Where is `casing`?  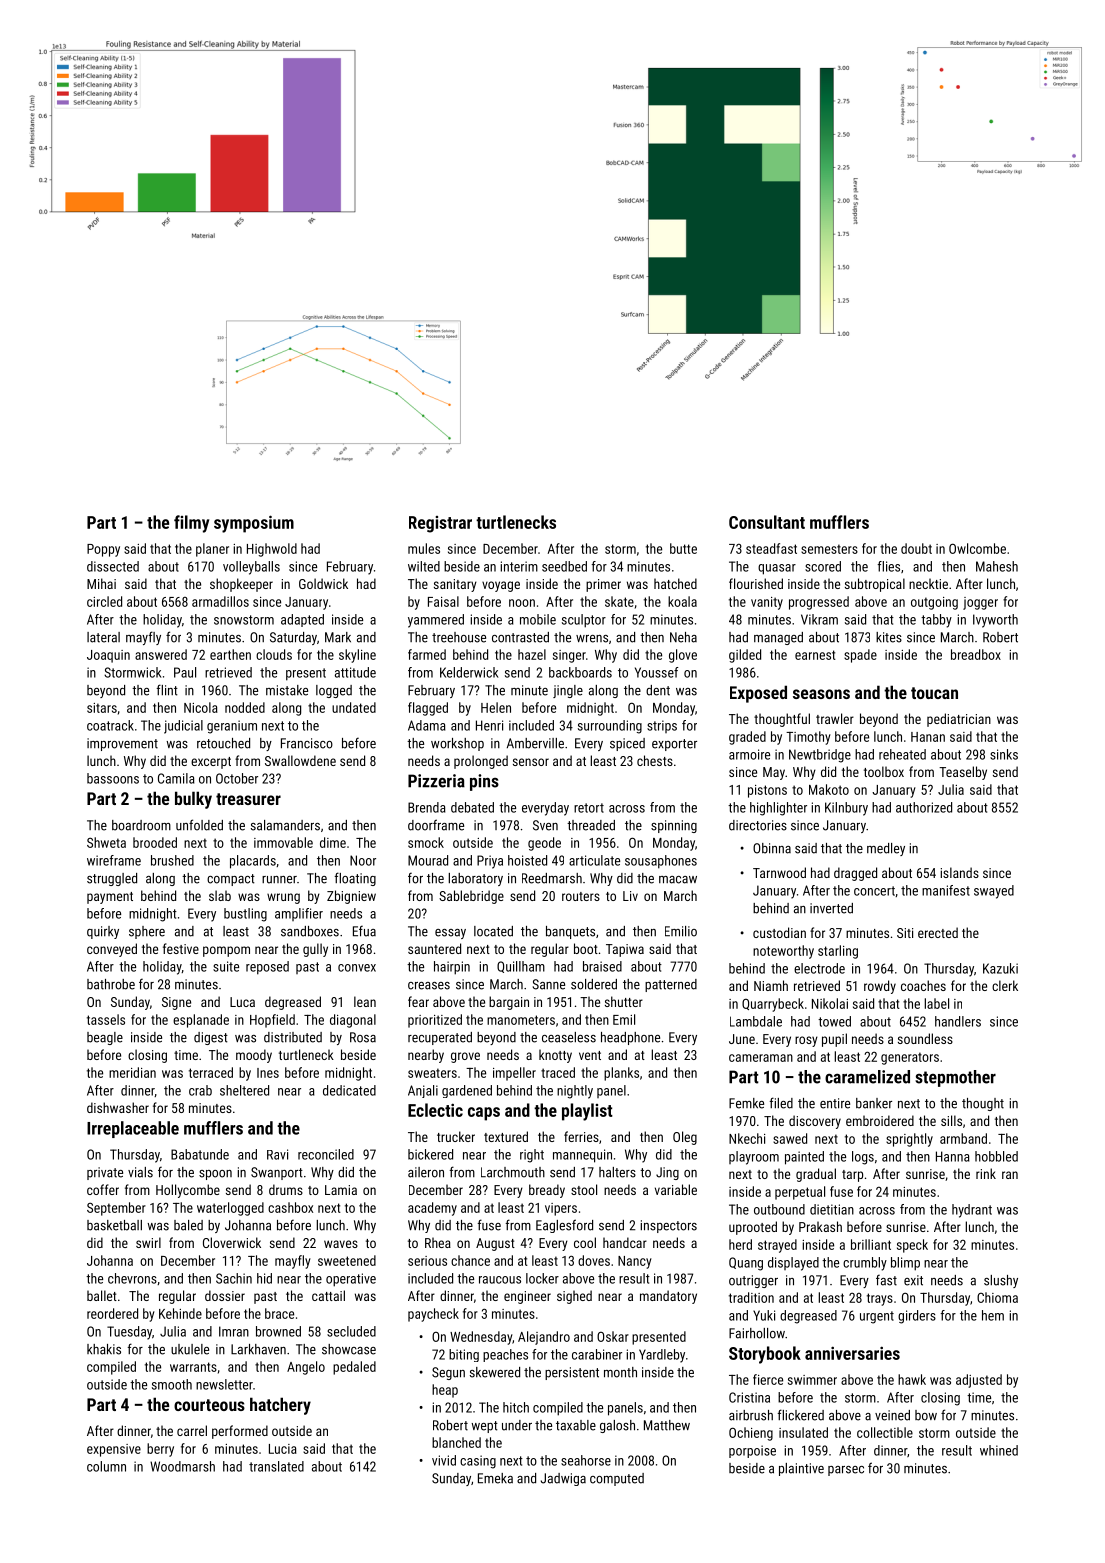 casing is located at coordinates (478, 1462).
